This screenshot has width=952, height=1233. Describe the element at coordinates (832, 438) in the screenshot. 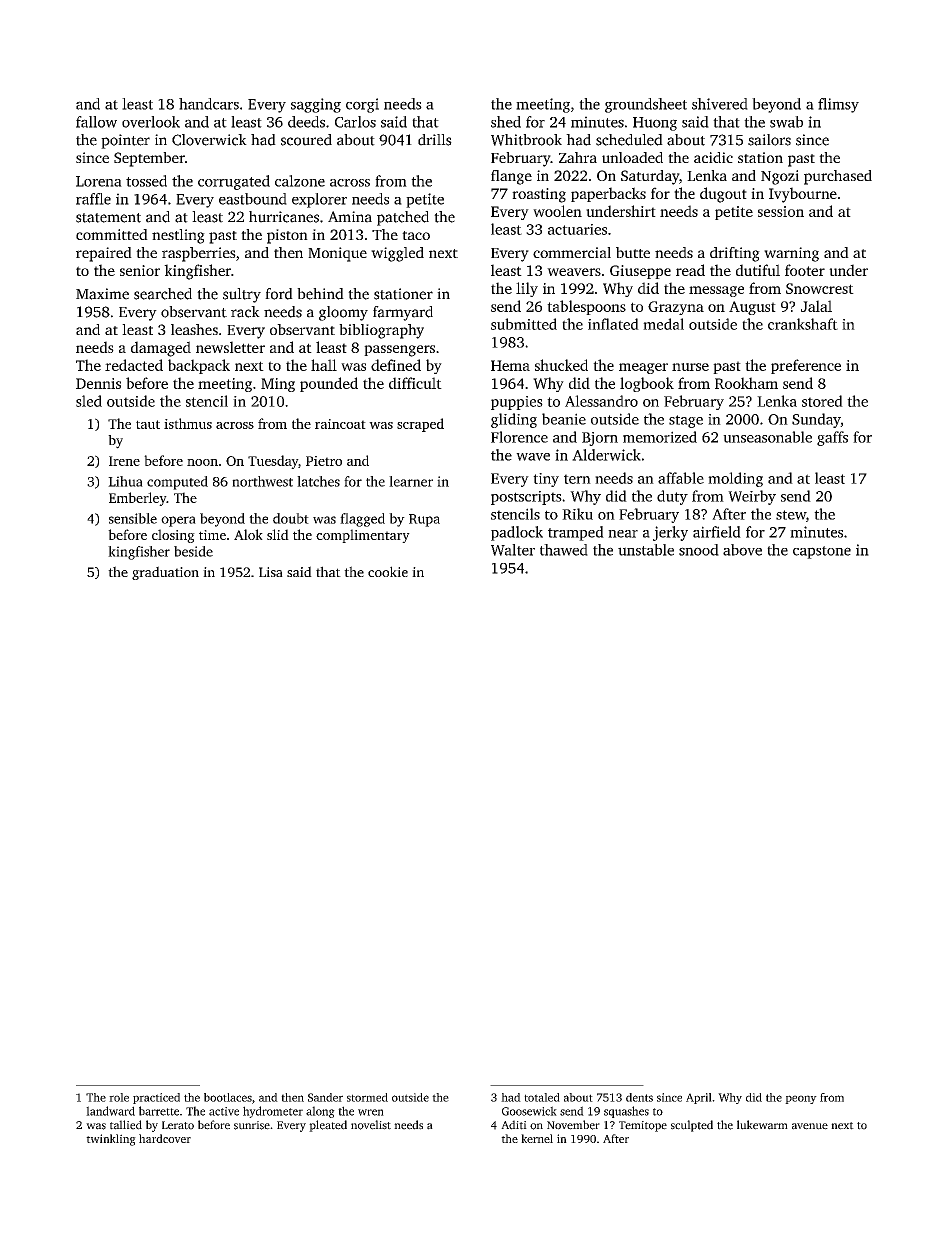

I see `gaffs` at that location.
